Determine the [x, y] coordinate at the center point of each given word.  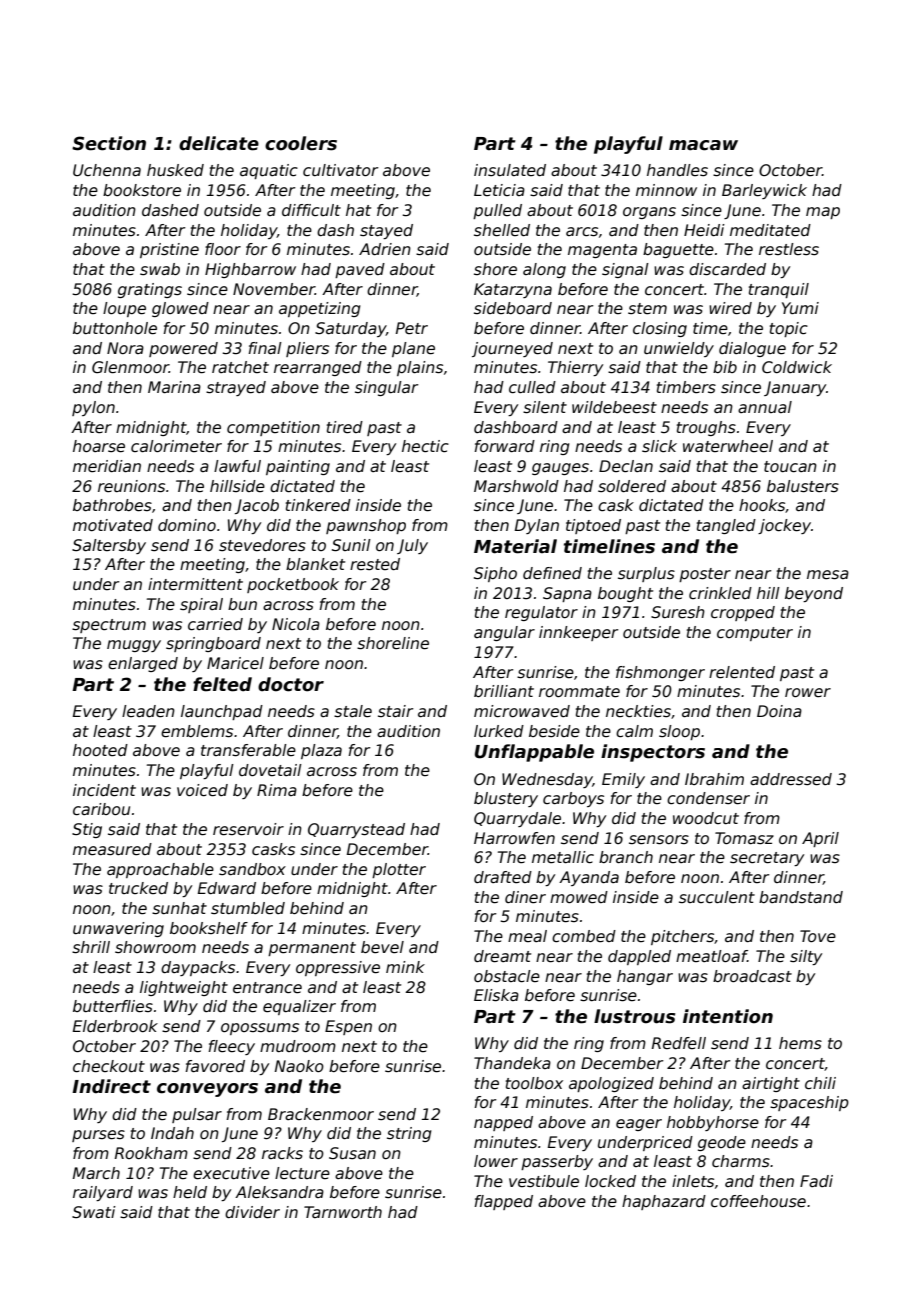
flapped [503, 1202]
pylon [93, 408]
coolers [301, 143]
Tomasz [744, 838]
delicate [219, 143]
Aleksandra [279, 1192]
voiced [202, 790]
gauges [560, 469]
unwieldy [679, 349]
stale [353, 711]
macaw [703, 145]
